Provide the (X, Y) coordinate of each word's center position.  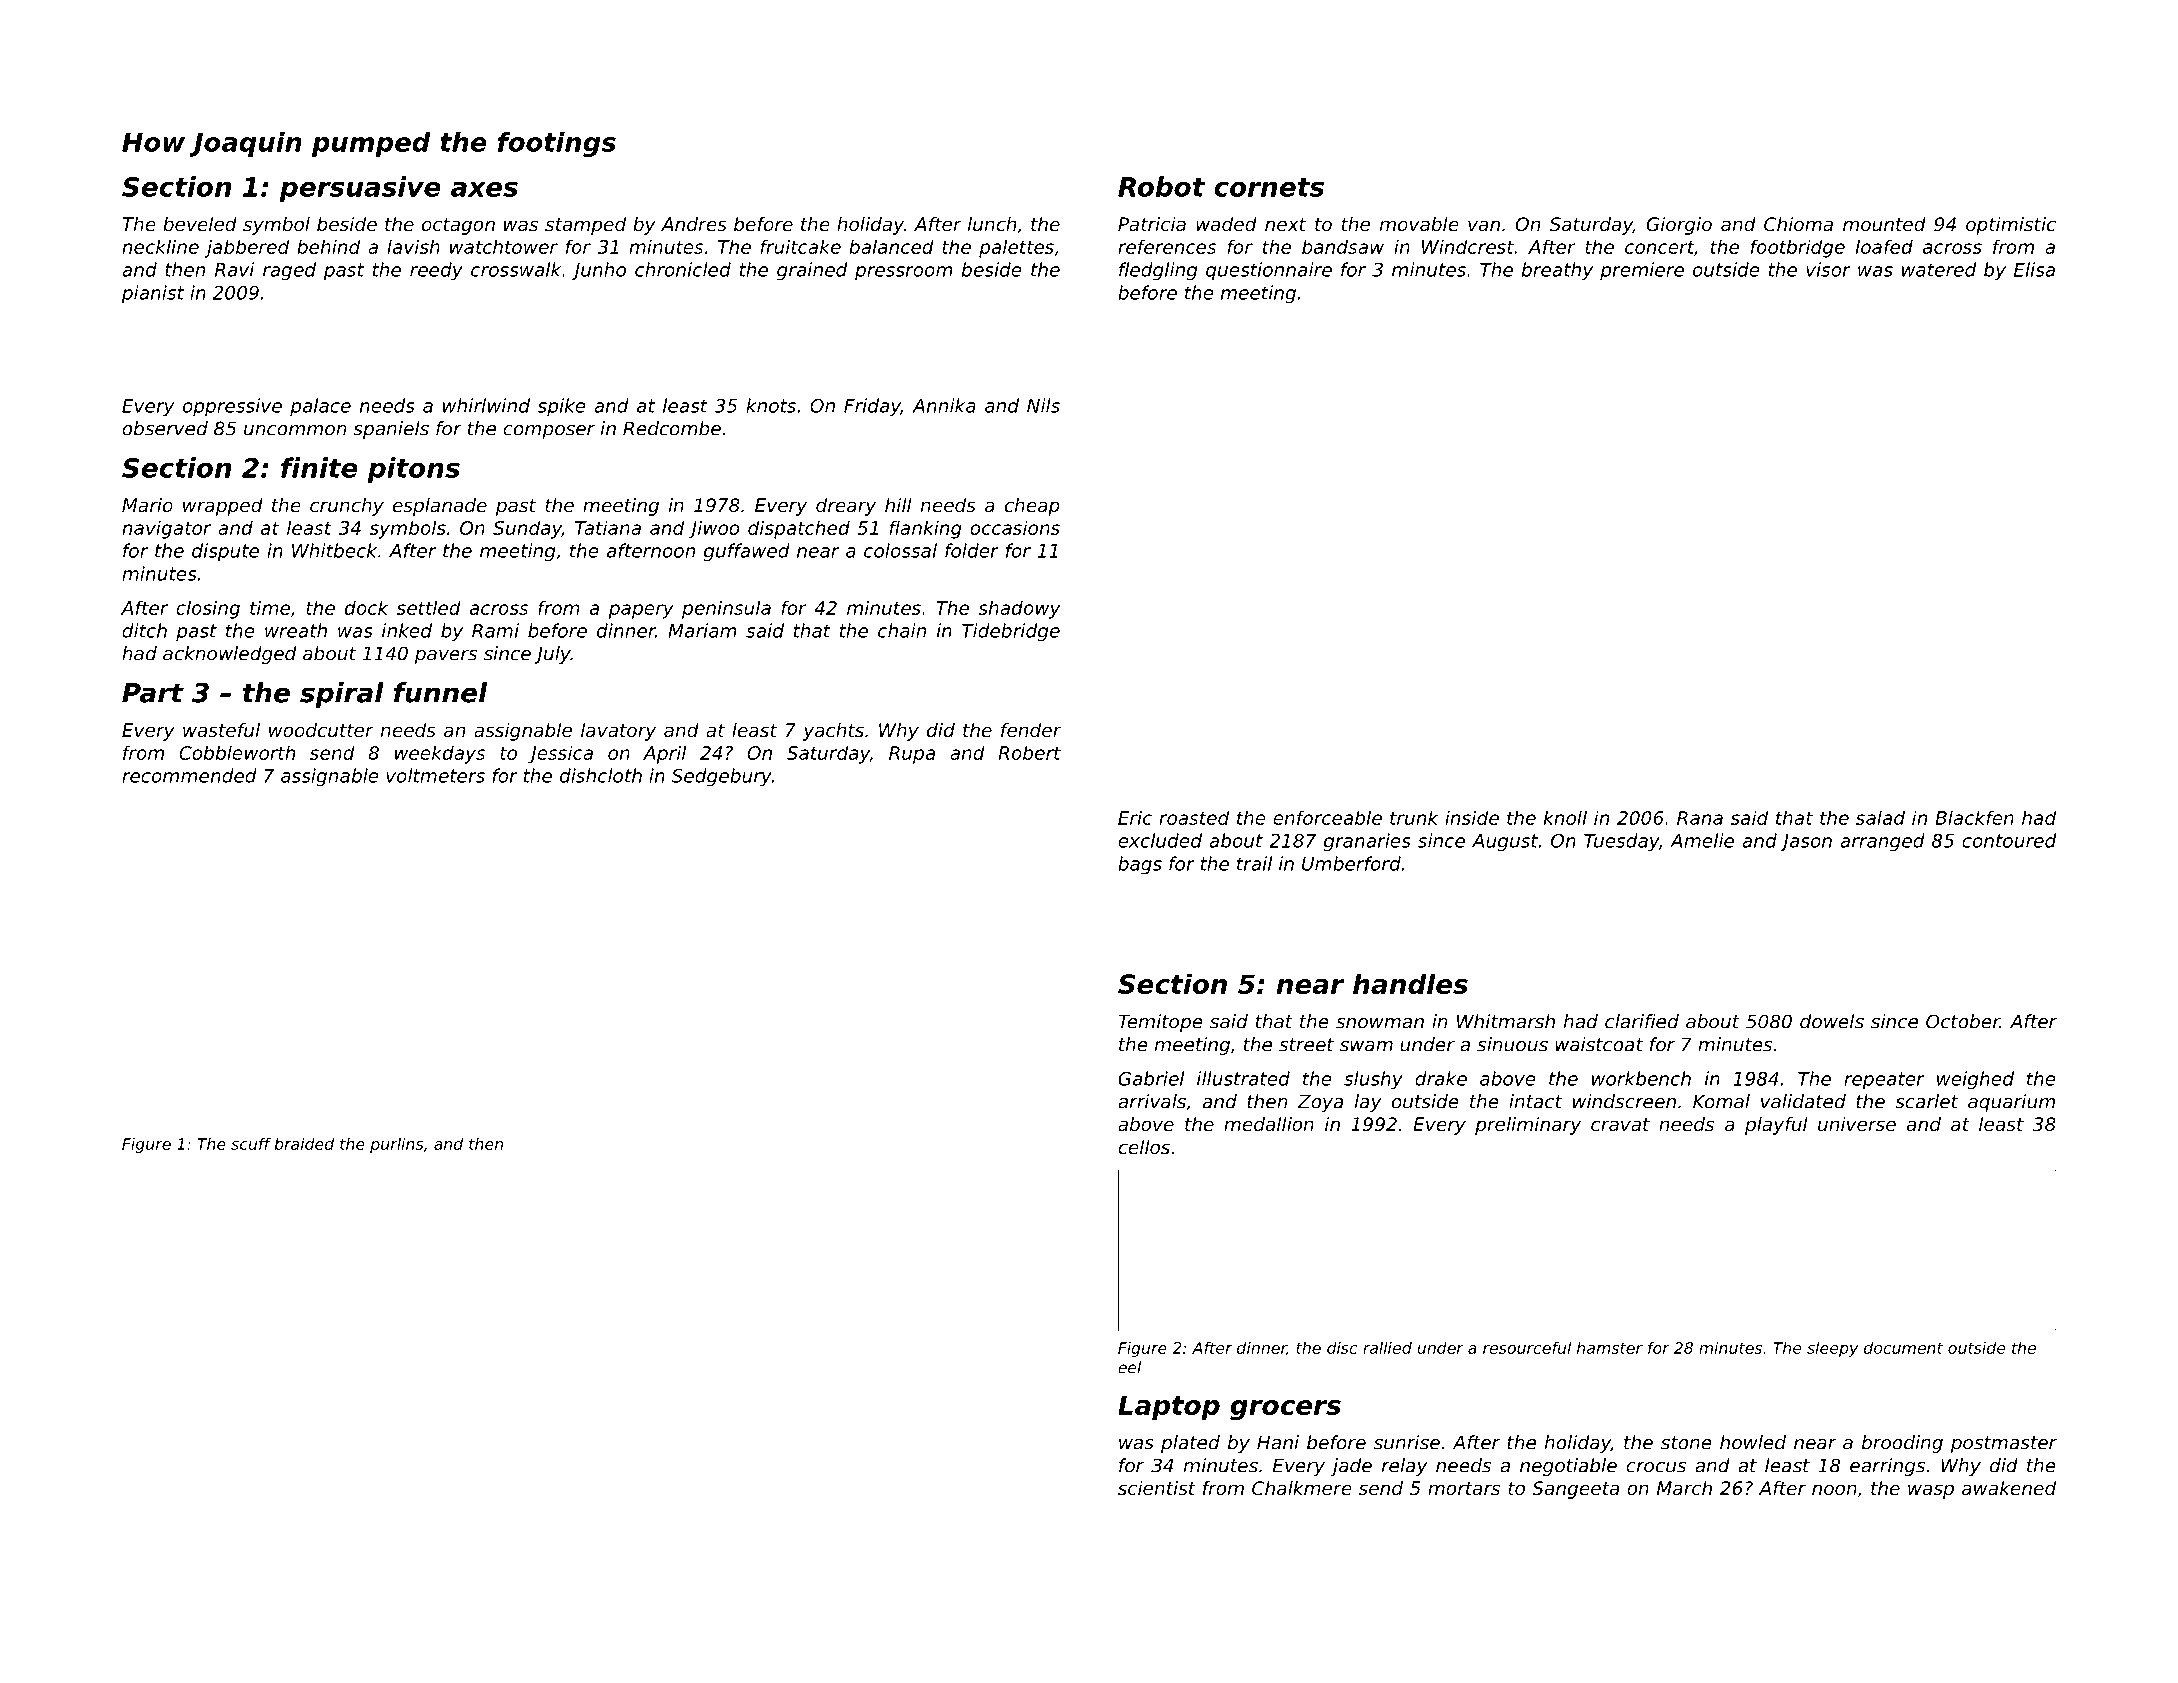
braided (304, 1144)
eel (1129, 1367)
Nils (1043, 405)
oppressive (232, 407)
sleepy (1832, 1349)
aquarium (2011, 1103)
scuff (251, 1144)
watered (1939, 269)
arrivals (1152, 1101)
